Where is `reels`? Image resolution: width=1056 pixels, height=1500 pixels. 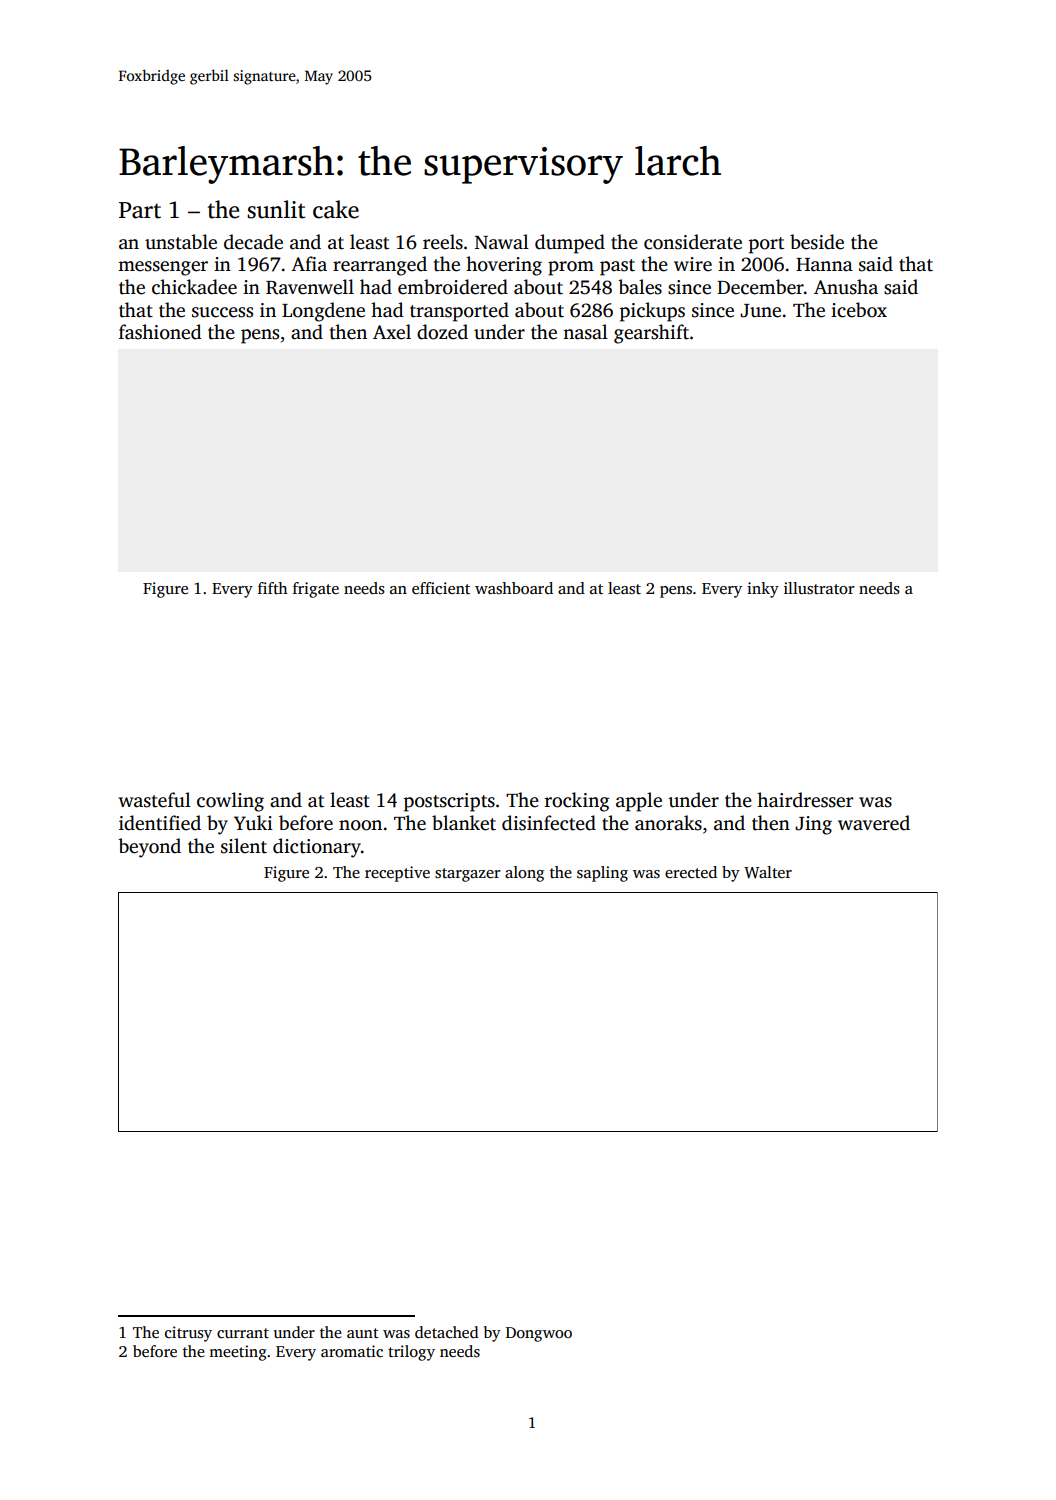 reels is located at coordinates (443, 242).
